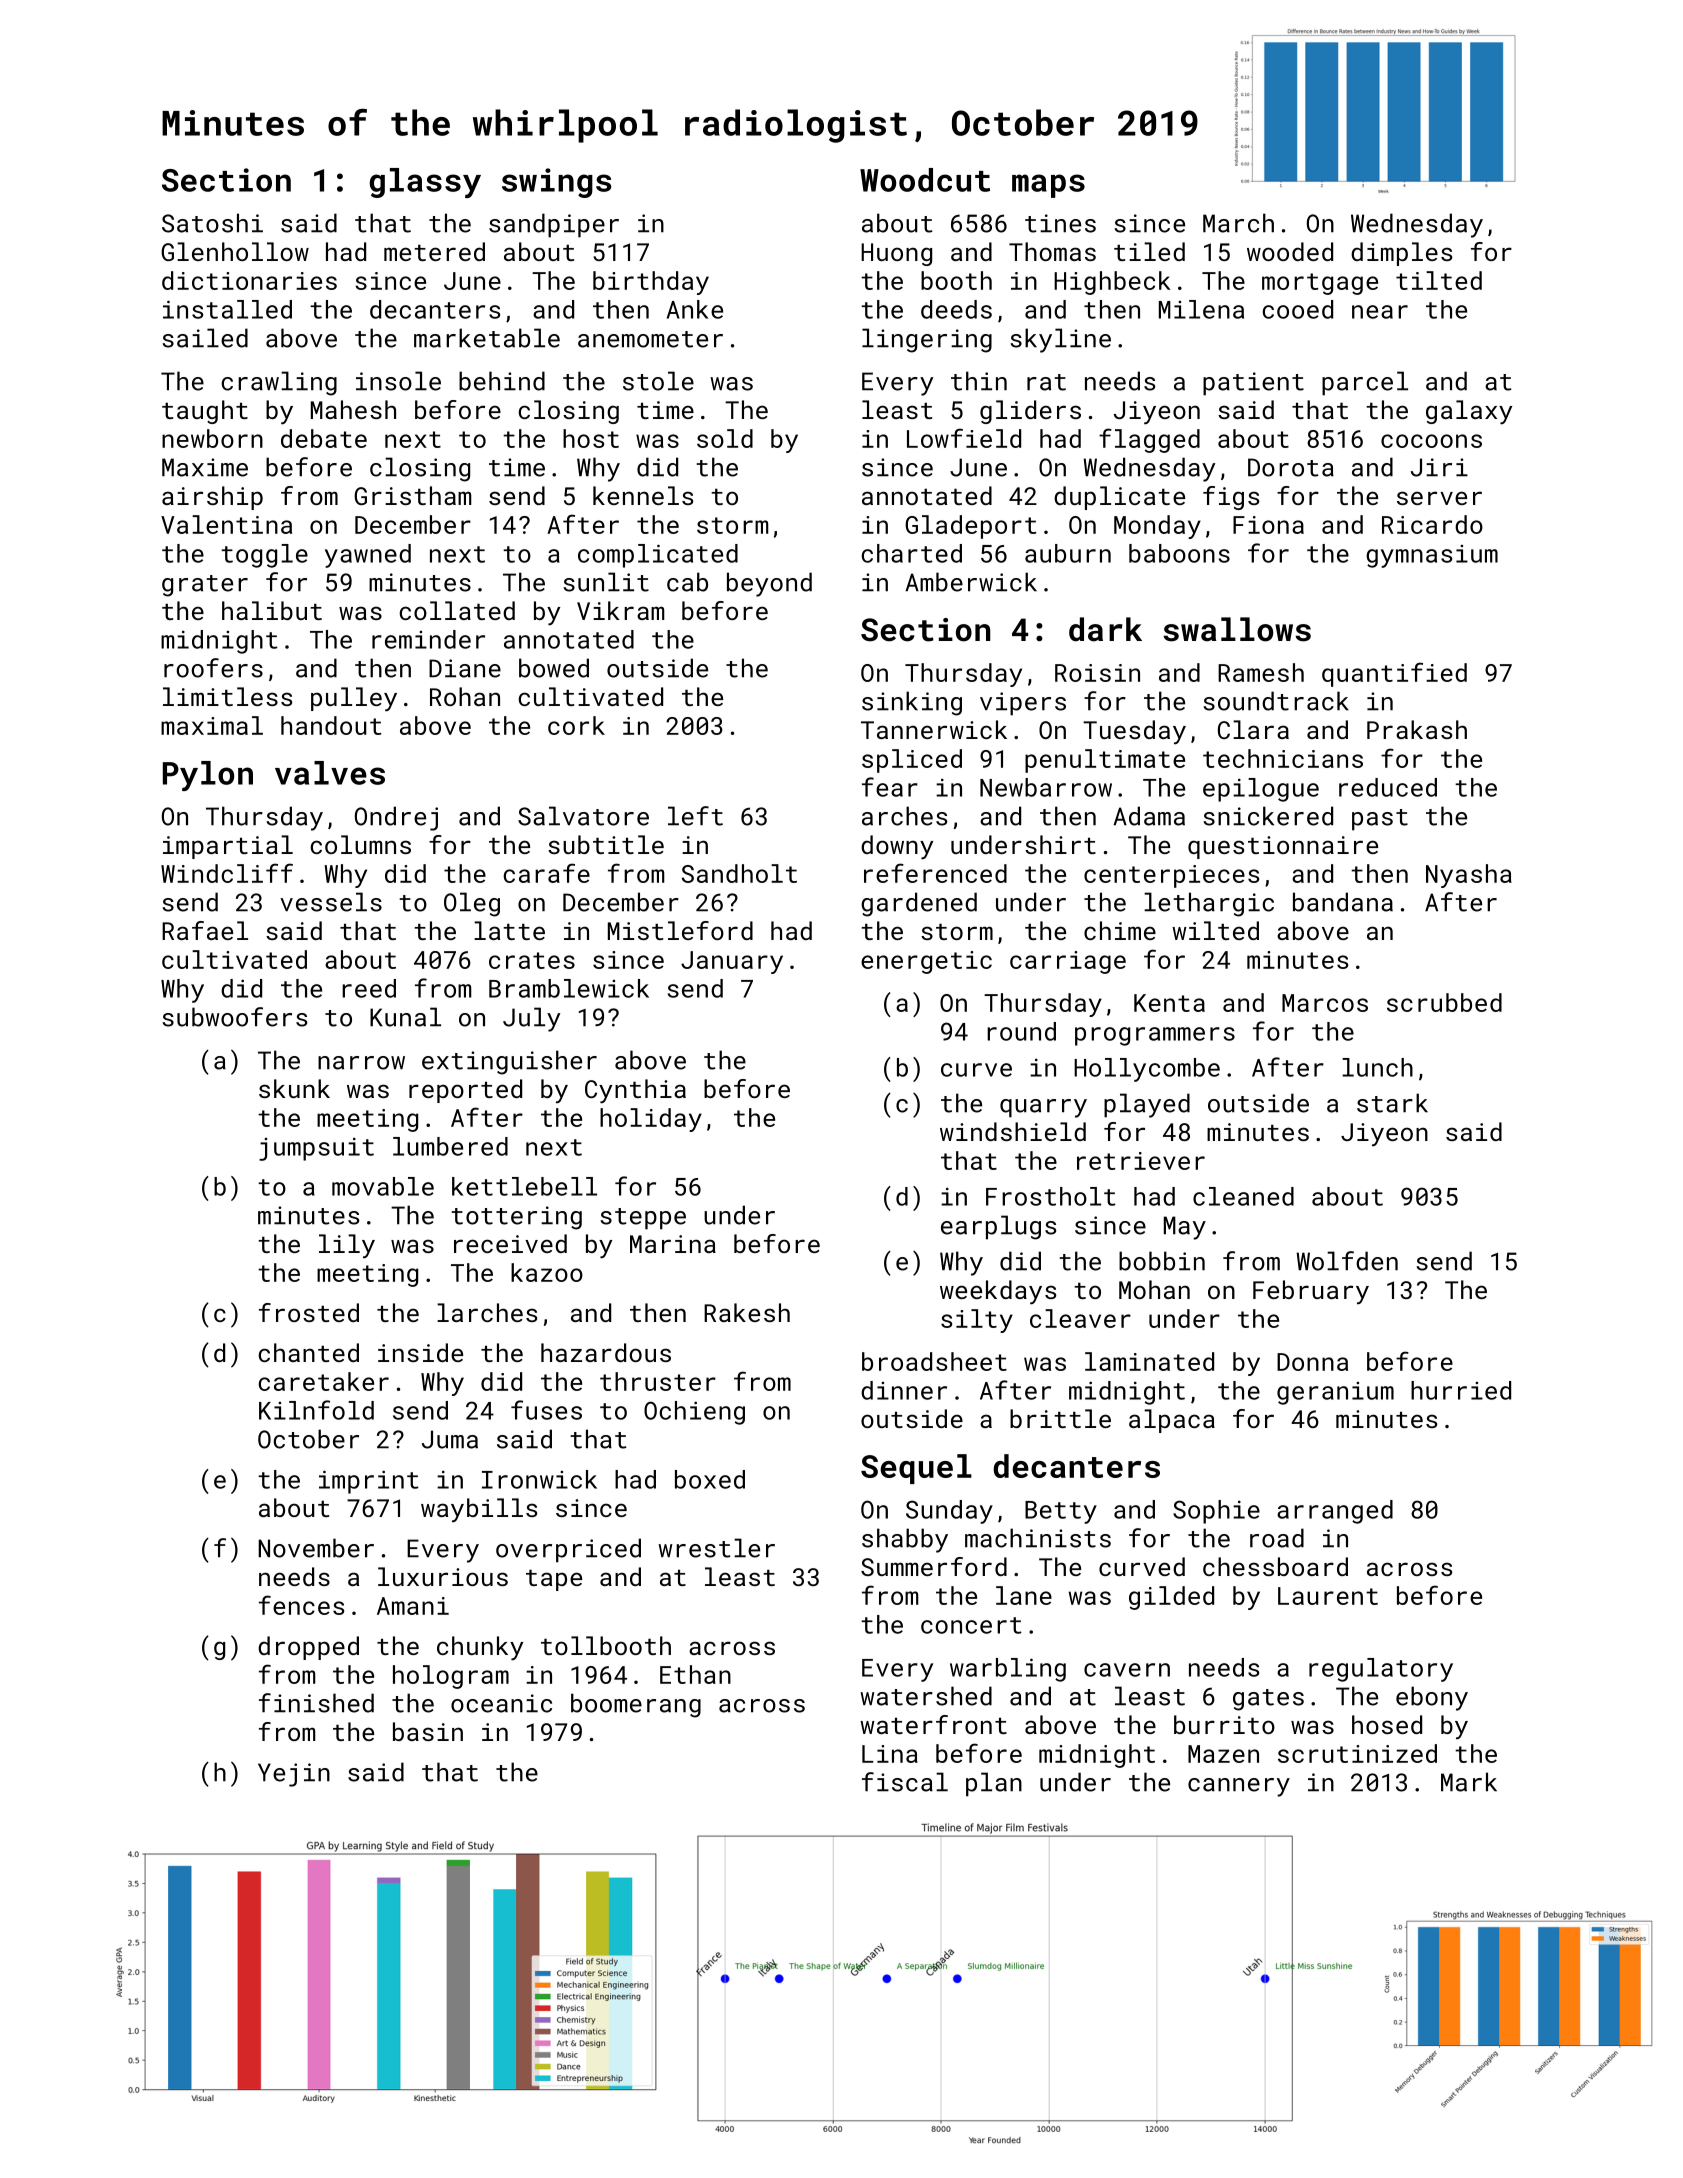  I want to click on cocoons, so click(1431, 441).
